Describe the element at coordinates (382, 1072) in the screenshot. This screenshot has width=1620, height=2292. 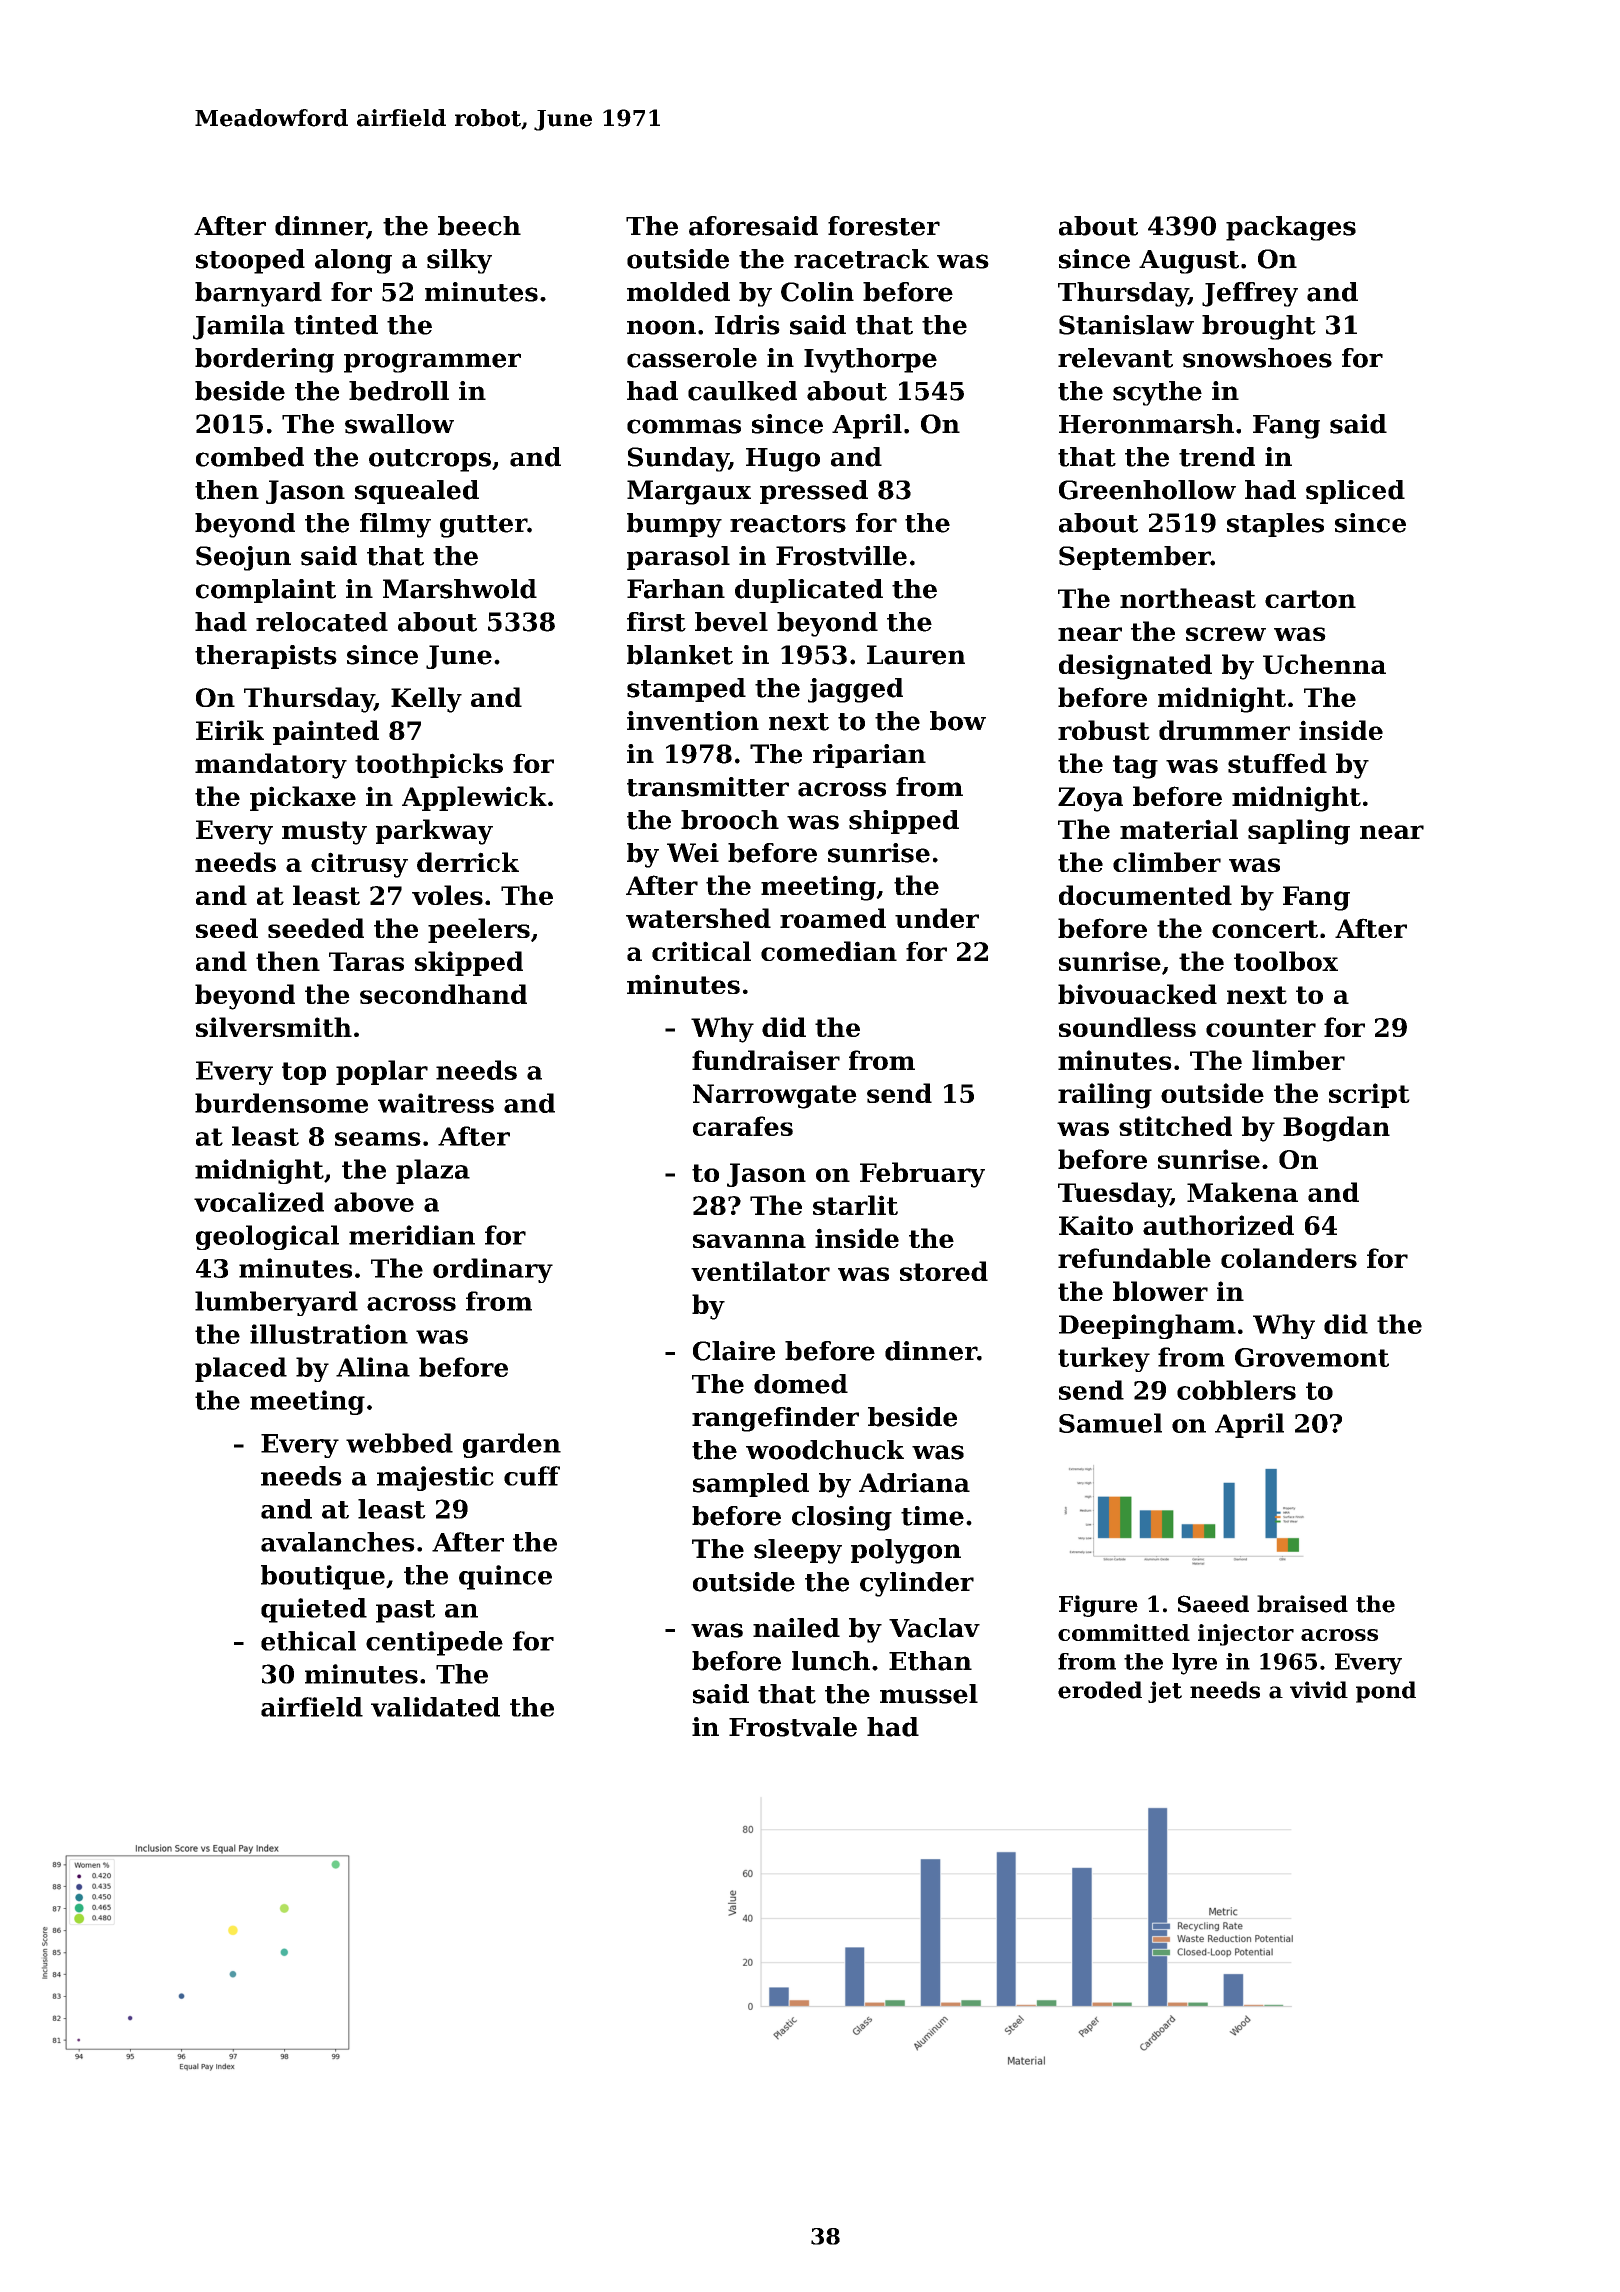
I see `poplar` at that location.
